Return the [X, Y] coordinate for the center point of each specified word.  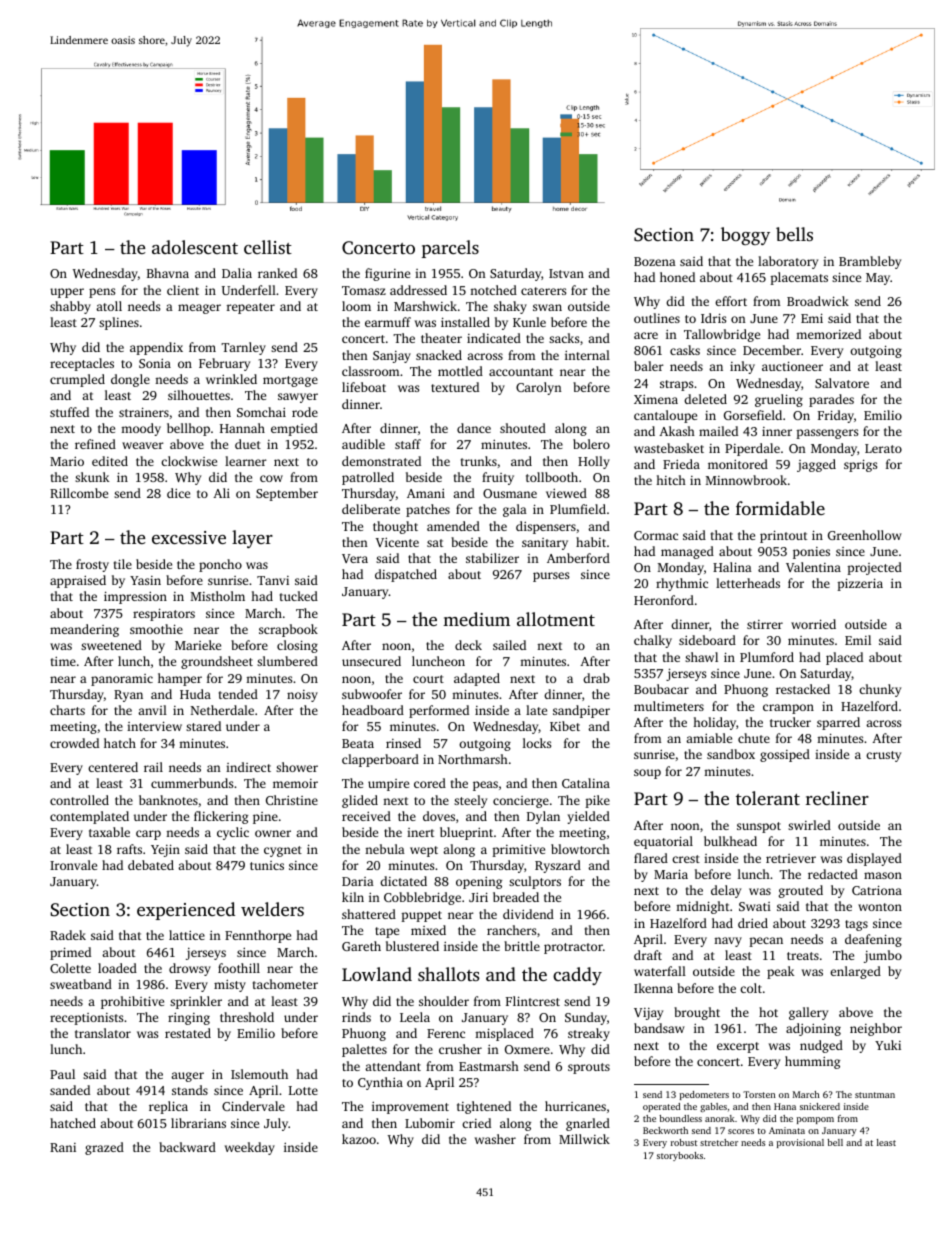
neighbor [876, 1029]
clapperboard [380, 760]
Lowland [377, 974]
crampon [788, 709]
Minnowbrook [746, 480]
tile [123, 564]
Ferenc [446, 1033]
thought [395, 527]
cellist [268, 247]
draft [648, 955]
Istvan [566, 273]
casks [685, 350]
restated [188, 1033]
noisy [302, 696]
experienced [186, 911]
